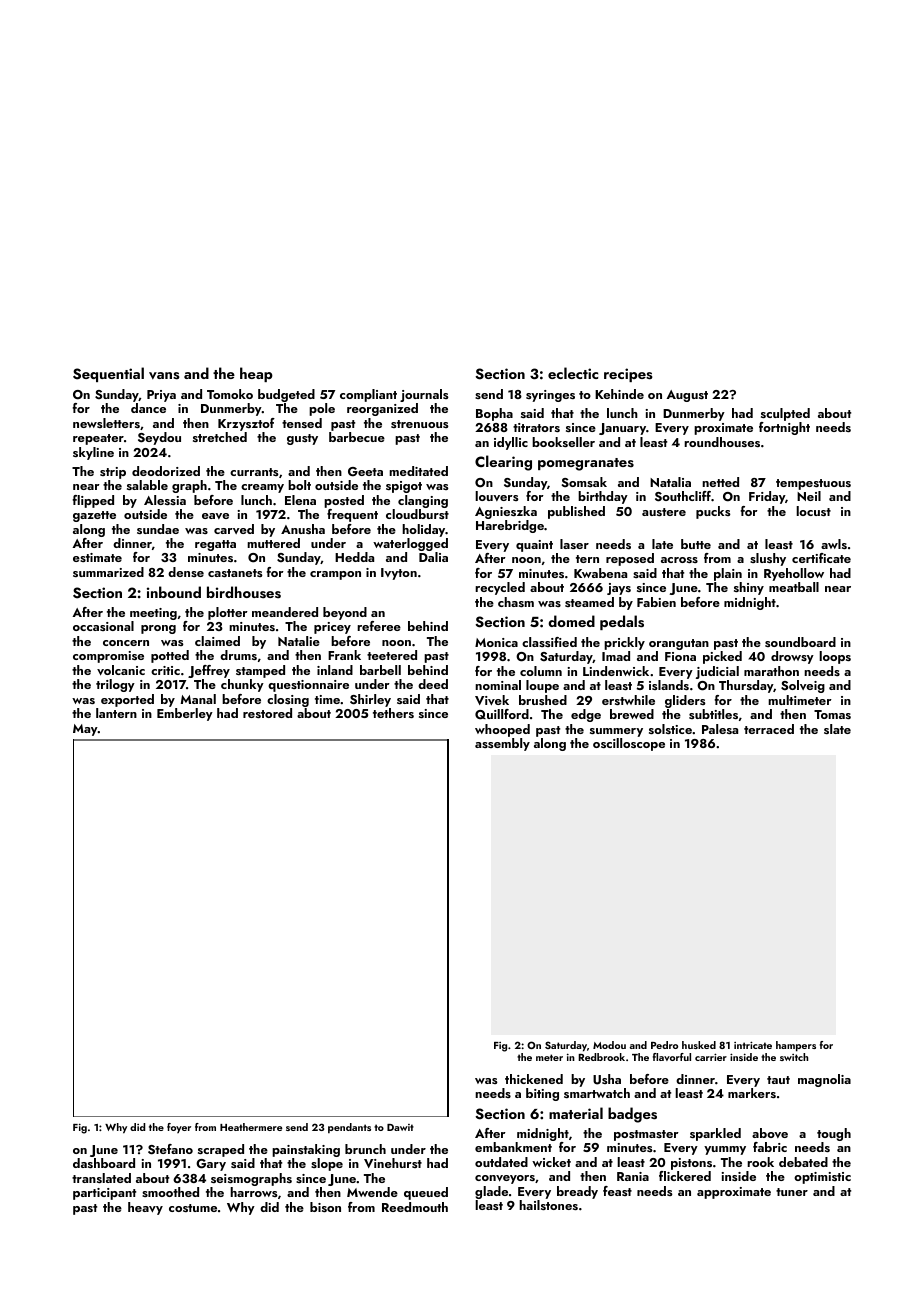  I want to click on May, so click(85, 730).
